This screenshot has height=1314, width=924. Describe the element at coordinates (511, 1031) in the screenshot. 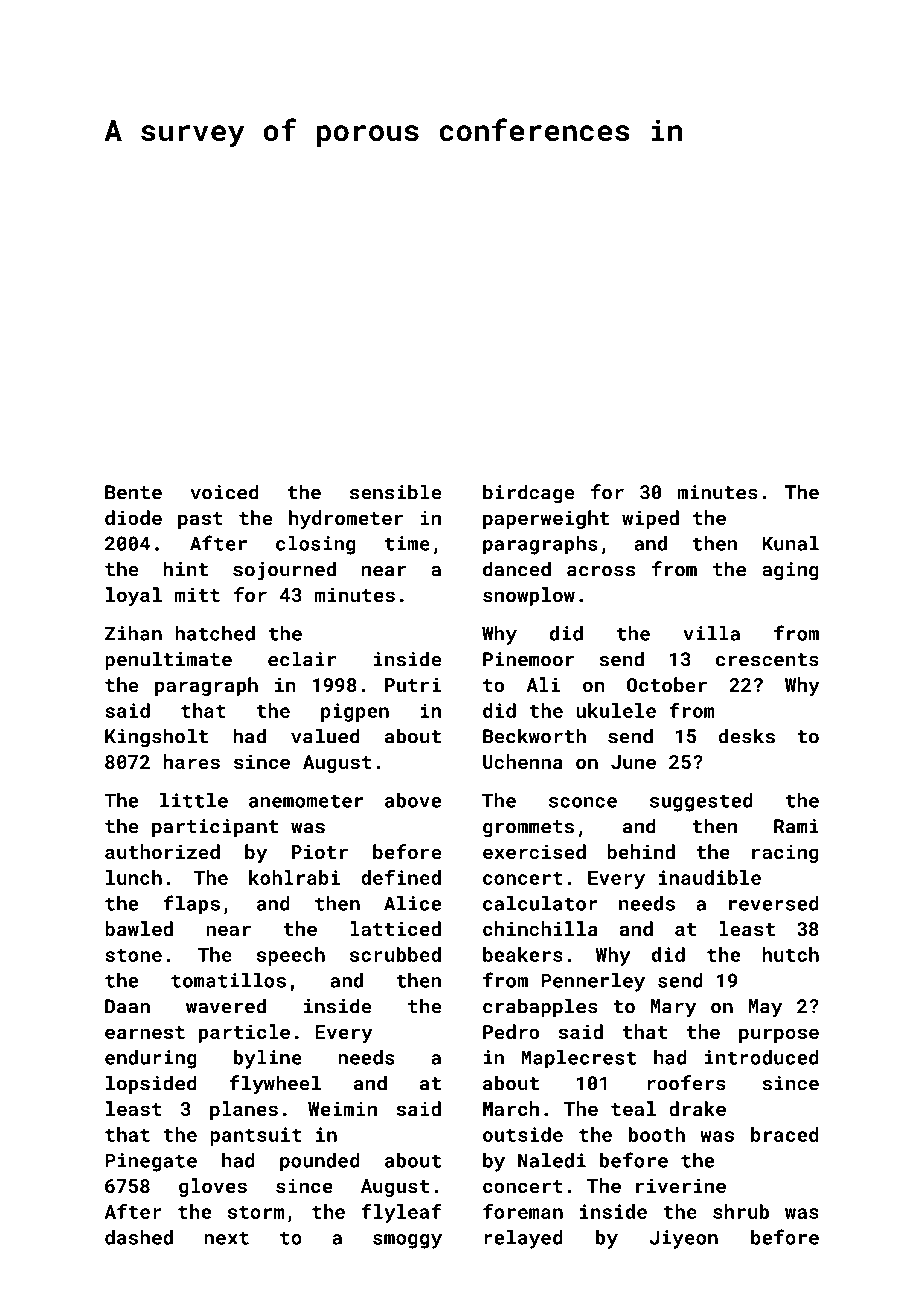

I see `Pedro` at that location.
